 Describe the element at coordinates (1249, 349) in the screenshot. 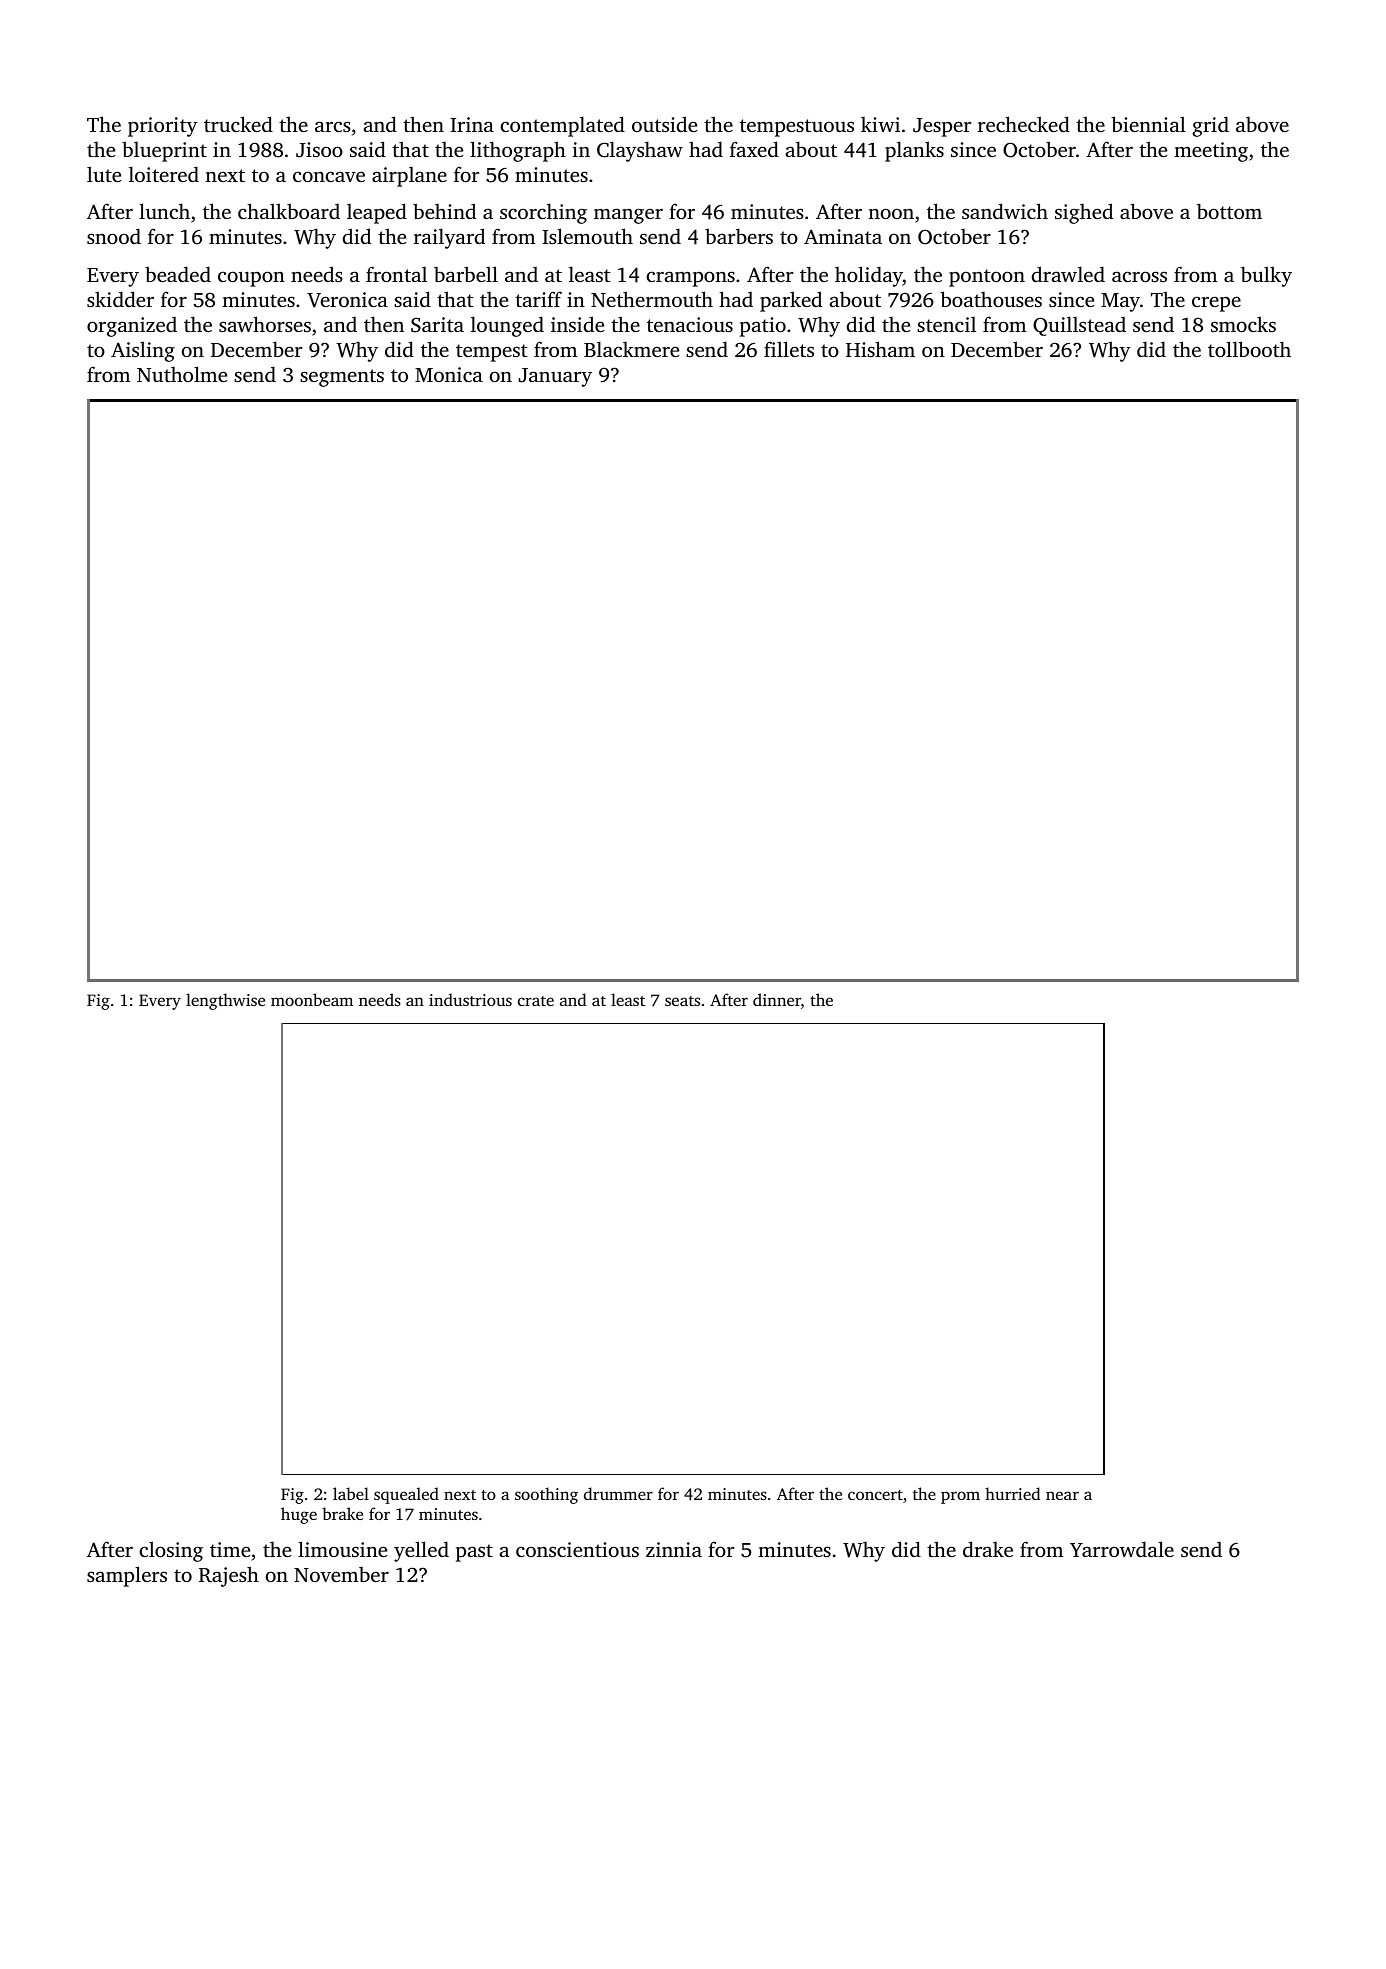

I see `tollbooth` at that location.
